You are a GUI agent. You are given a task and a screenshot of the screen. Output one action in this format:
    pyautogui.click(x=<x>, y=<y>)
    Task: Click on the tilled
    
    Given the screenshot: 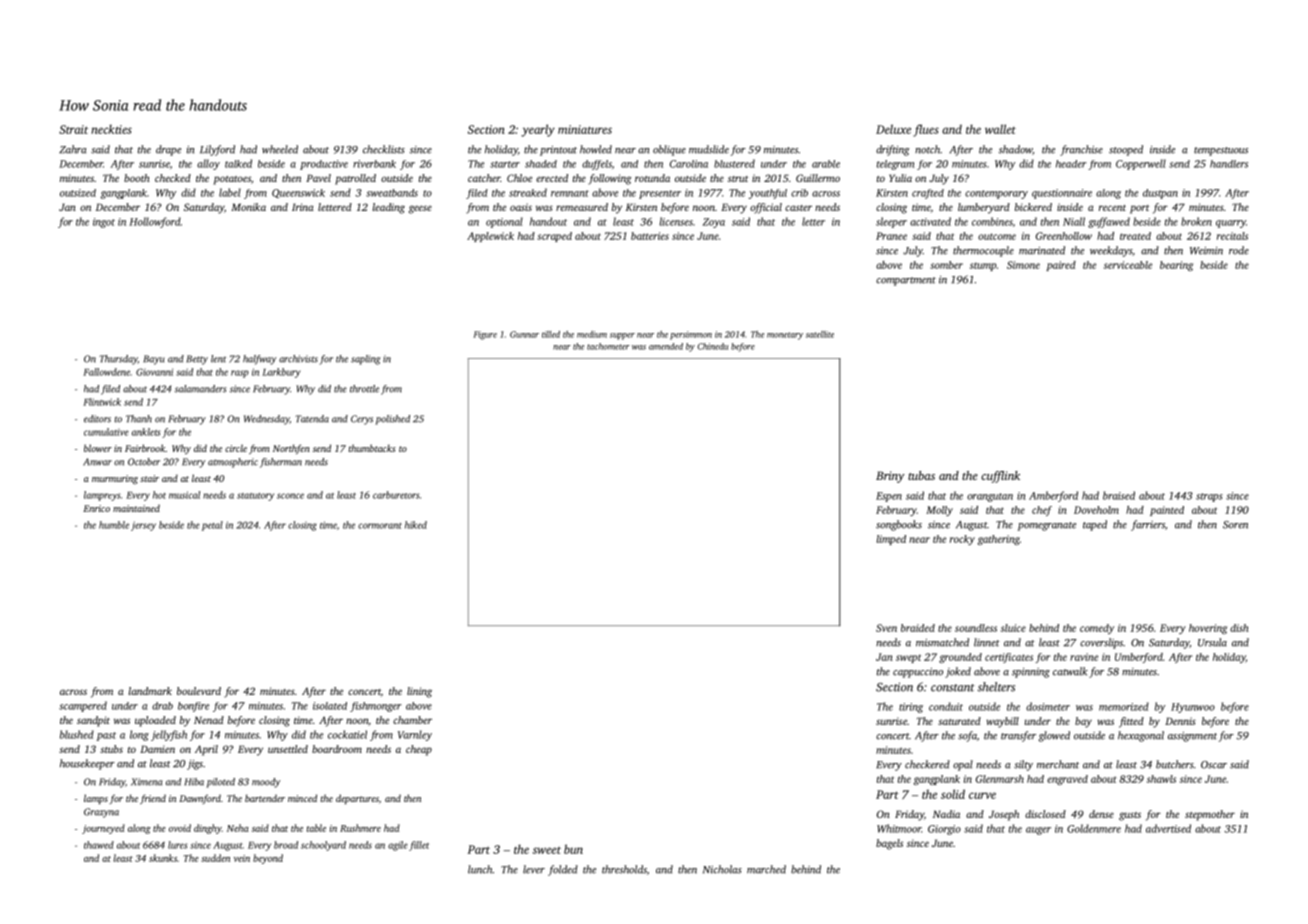 What is the action you would take?
    pyautogui.click(x=551, y=334)
